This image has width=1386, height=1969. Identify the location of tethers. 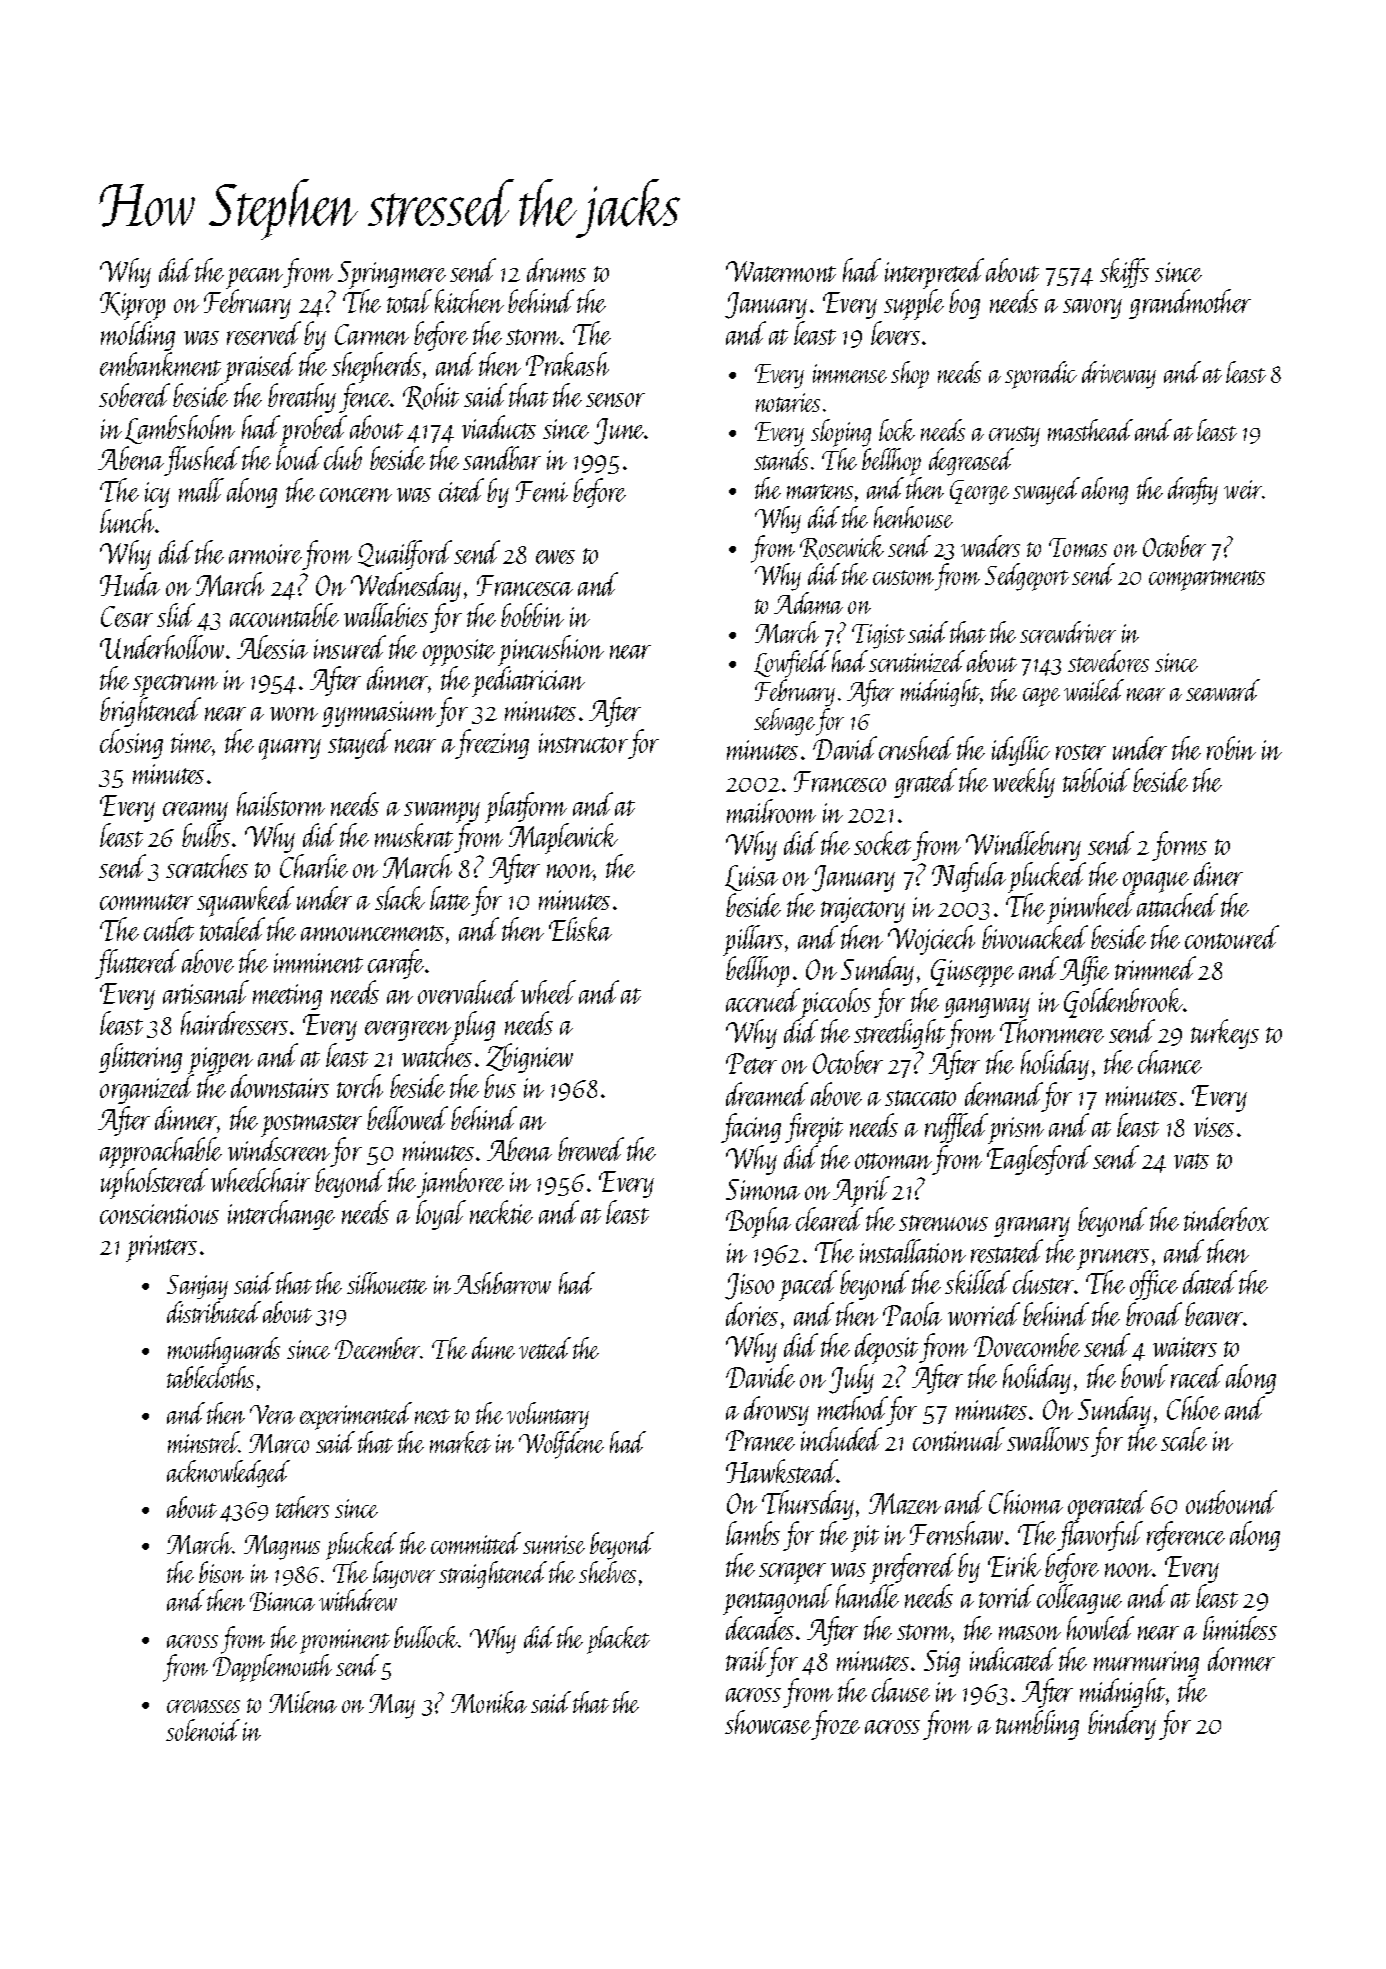
(302, 1507).
